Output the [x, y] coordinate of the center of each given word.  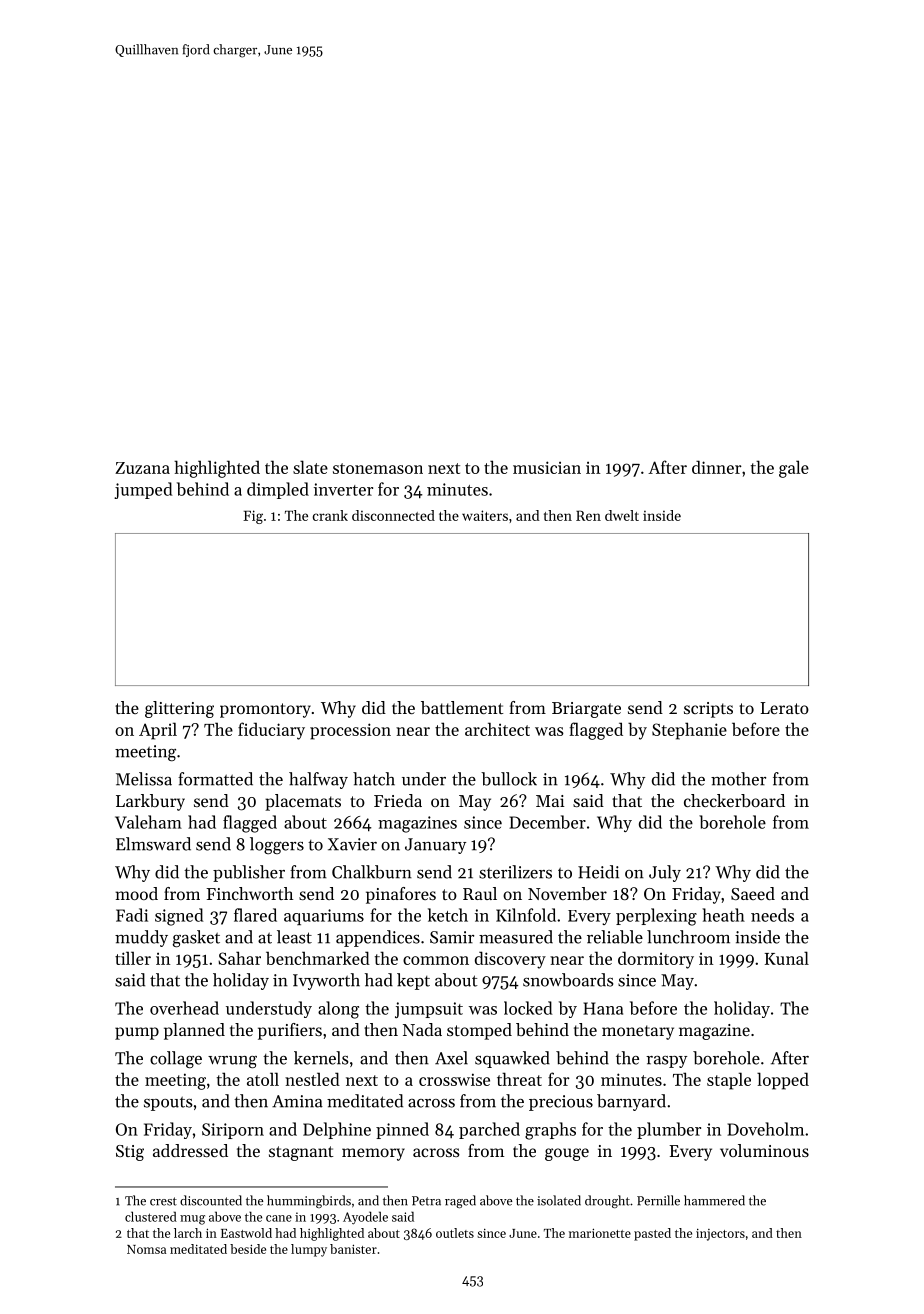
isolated [559, 1200]
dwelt [622, 515]
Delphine [337, 1130]
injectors [720, 1235]
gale [794, 469]
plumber [669, 1130]
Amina [297, 1101]
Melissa [144, 779]
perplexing [656, 917]
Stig [130, 1153]
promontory [265, 710]
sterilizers [515, 872]
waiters [485, 515]
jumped [143, 490]
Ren [588, 515]
